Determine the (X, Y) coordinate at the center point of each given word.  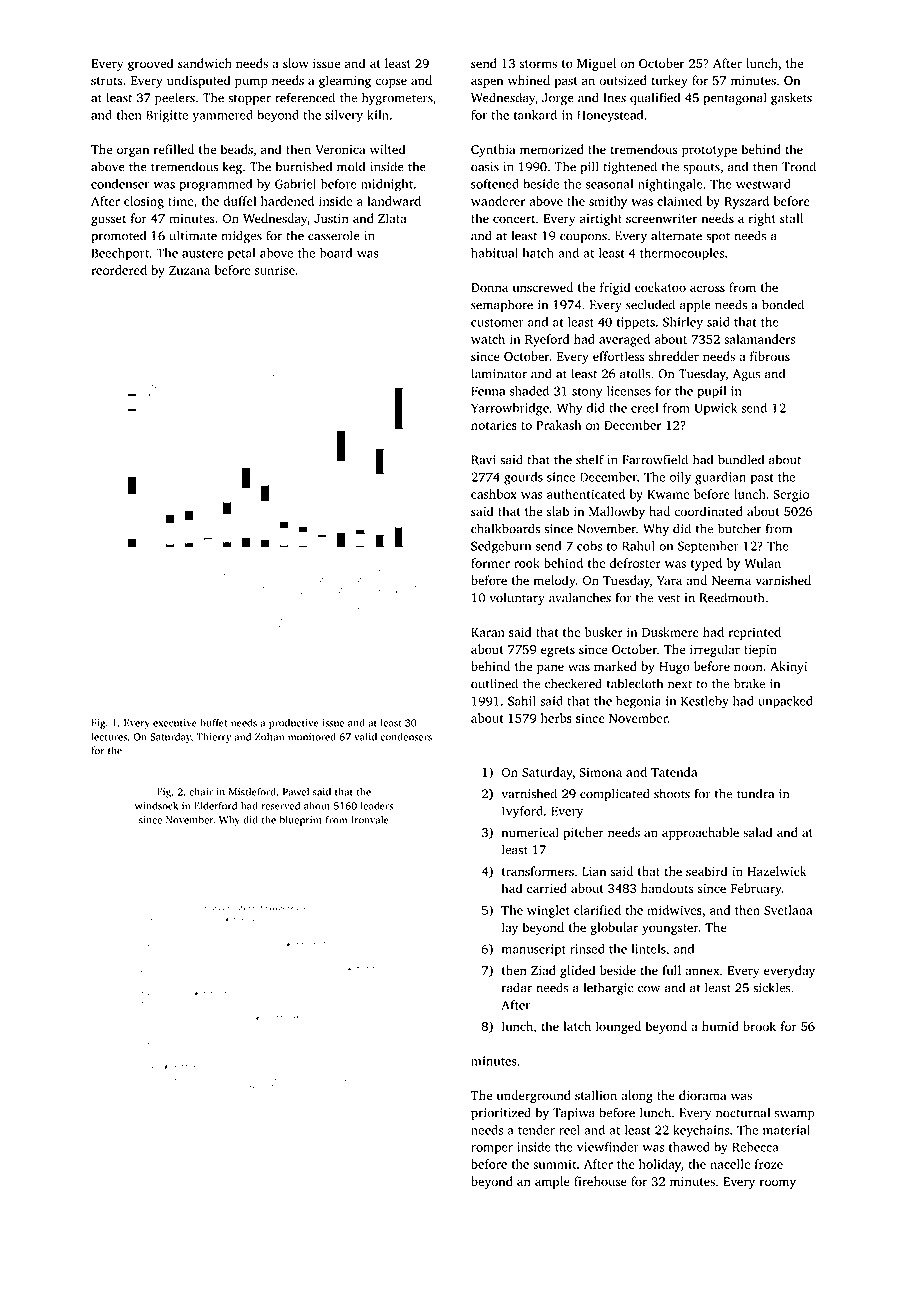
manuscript (534, 950)
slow (295, 63)
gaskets (791, 99)
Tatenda (674, 772)
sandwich (205, 63)
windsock (156, 805)
